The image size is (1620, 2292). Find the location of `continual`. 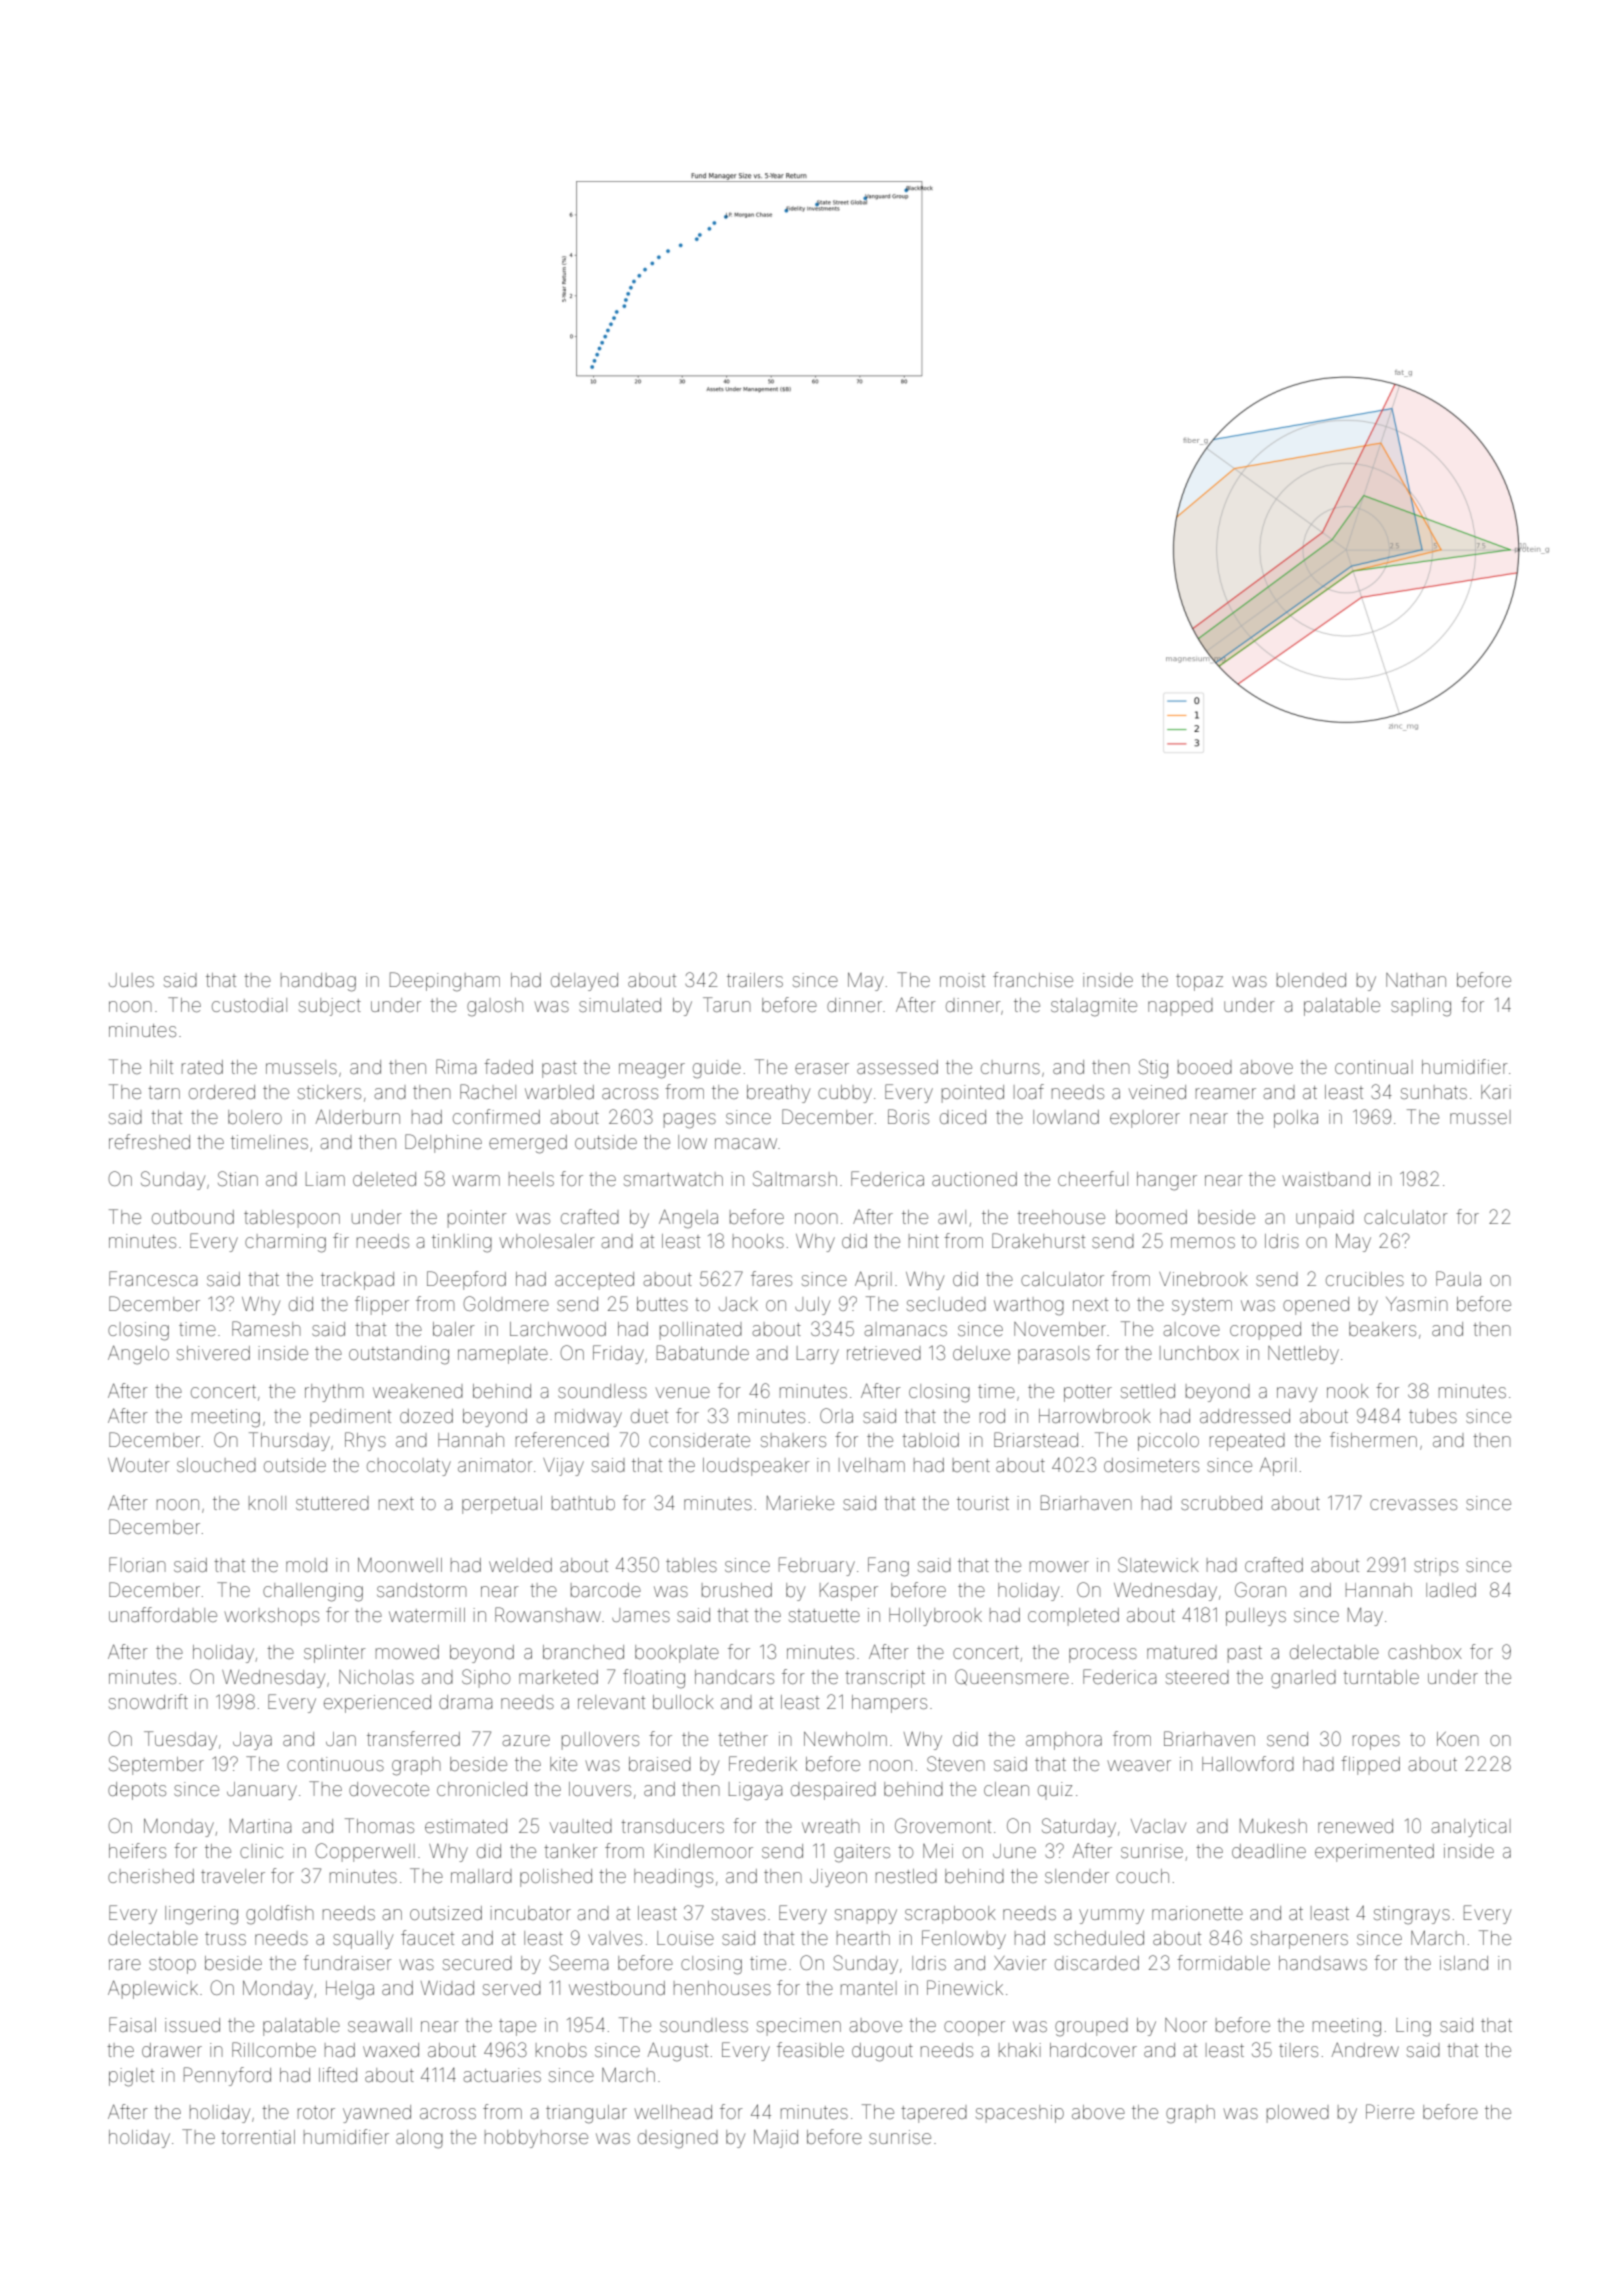

continual is located at coordinates (1374, 1067).
